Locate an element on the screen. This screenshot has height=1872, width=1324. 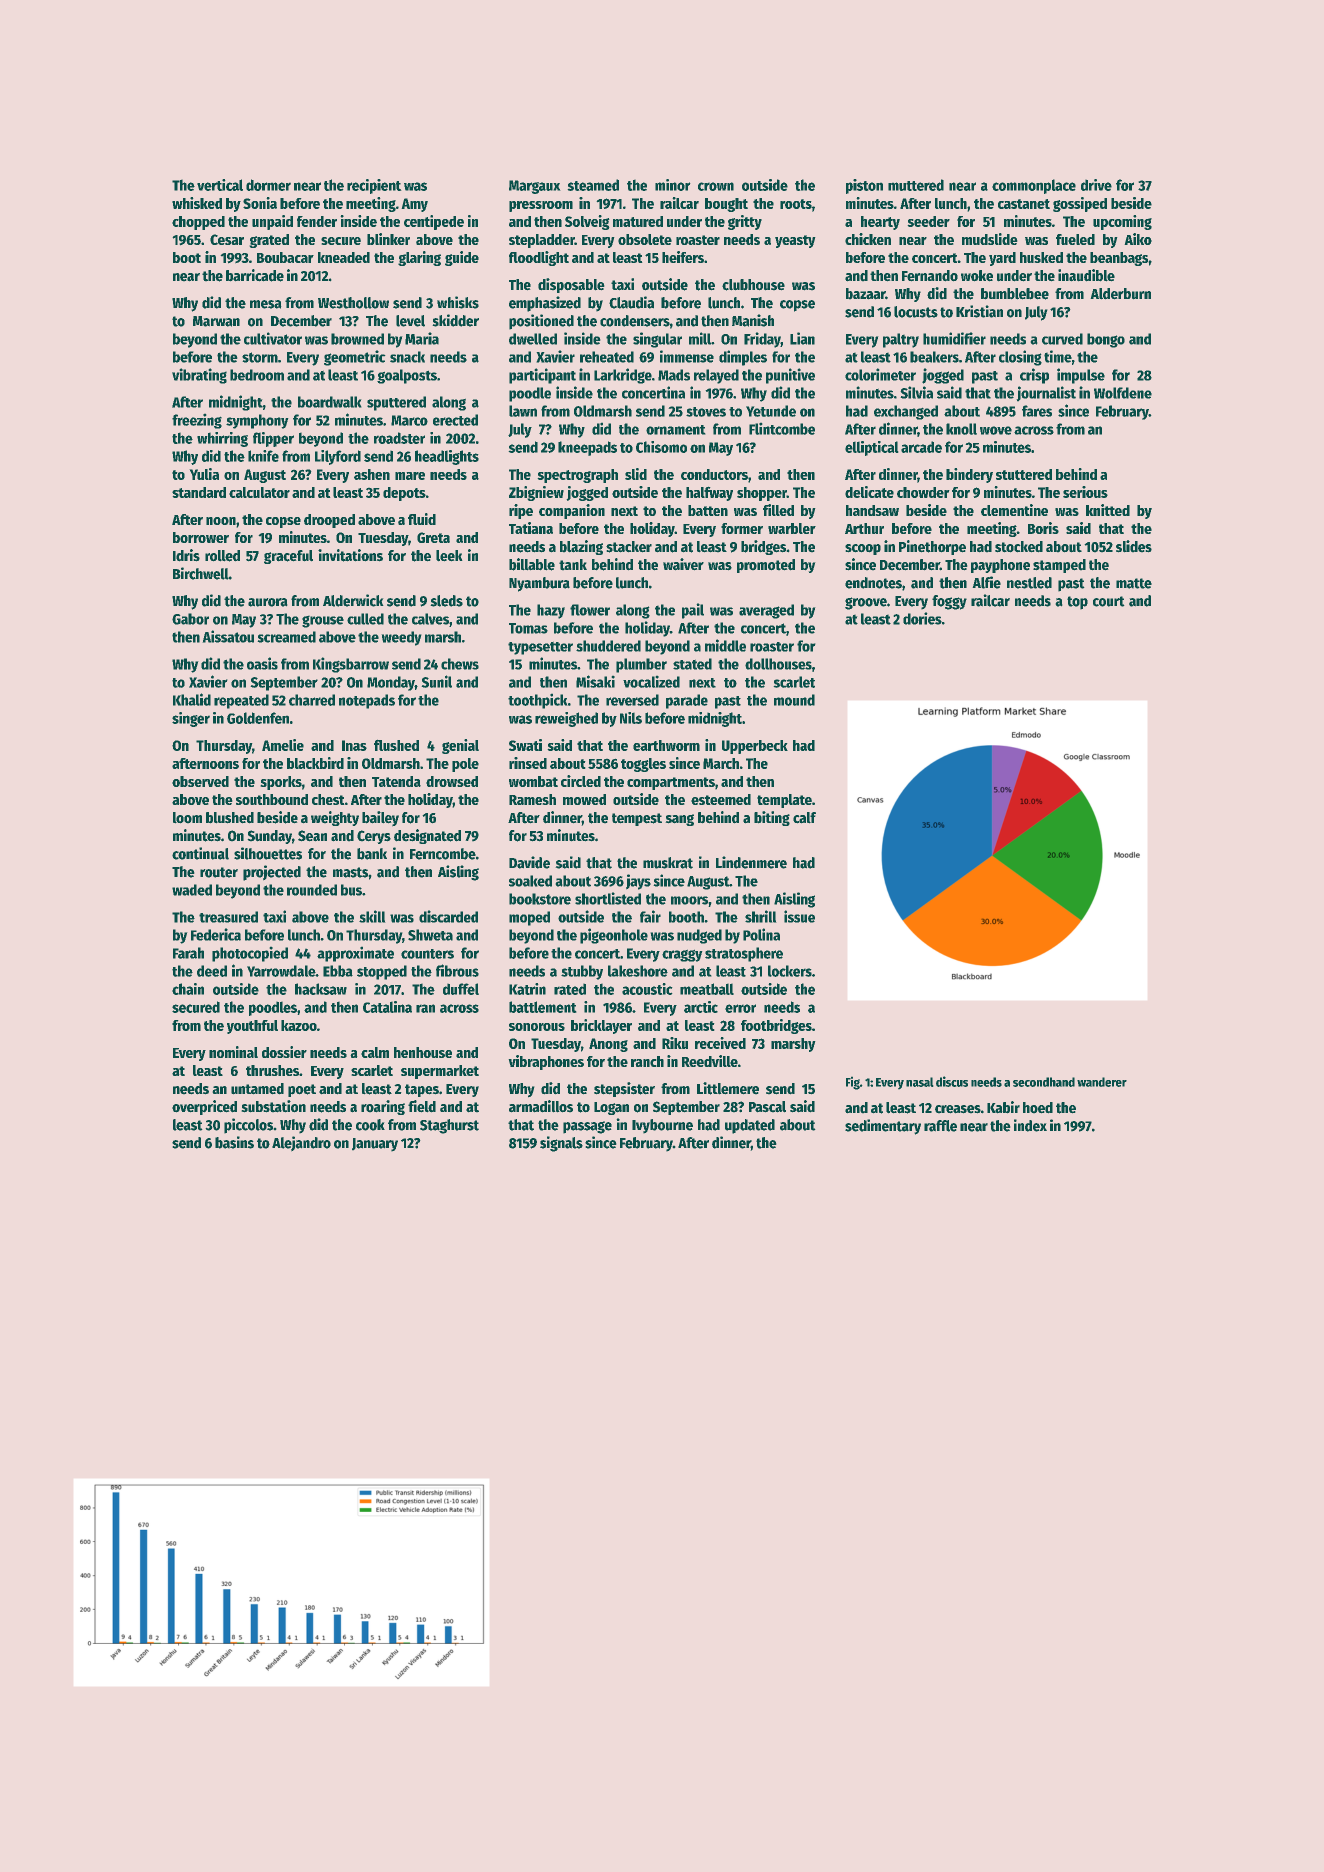
yard is located at coordinates (1002, 259).
